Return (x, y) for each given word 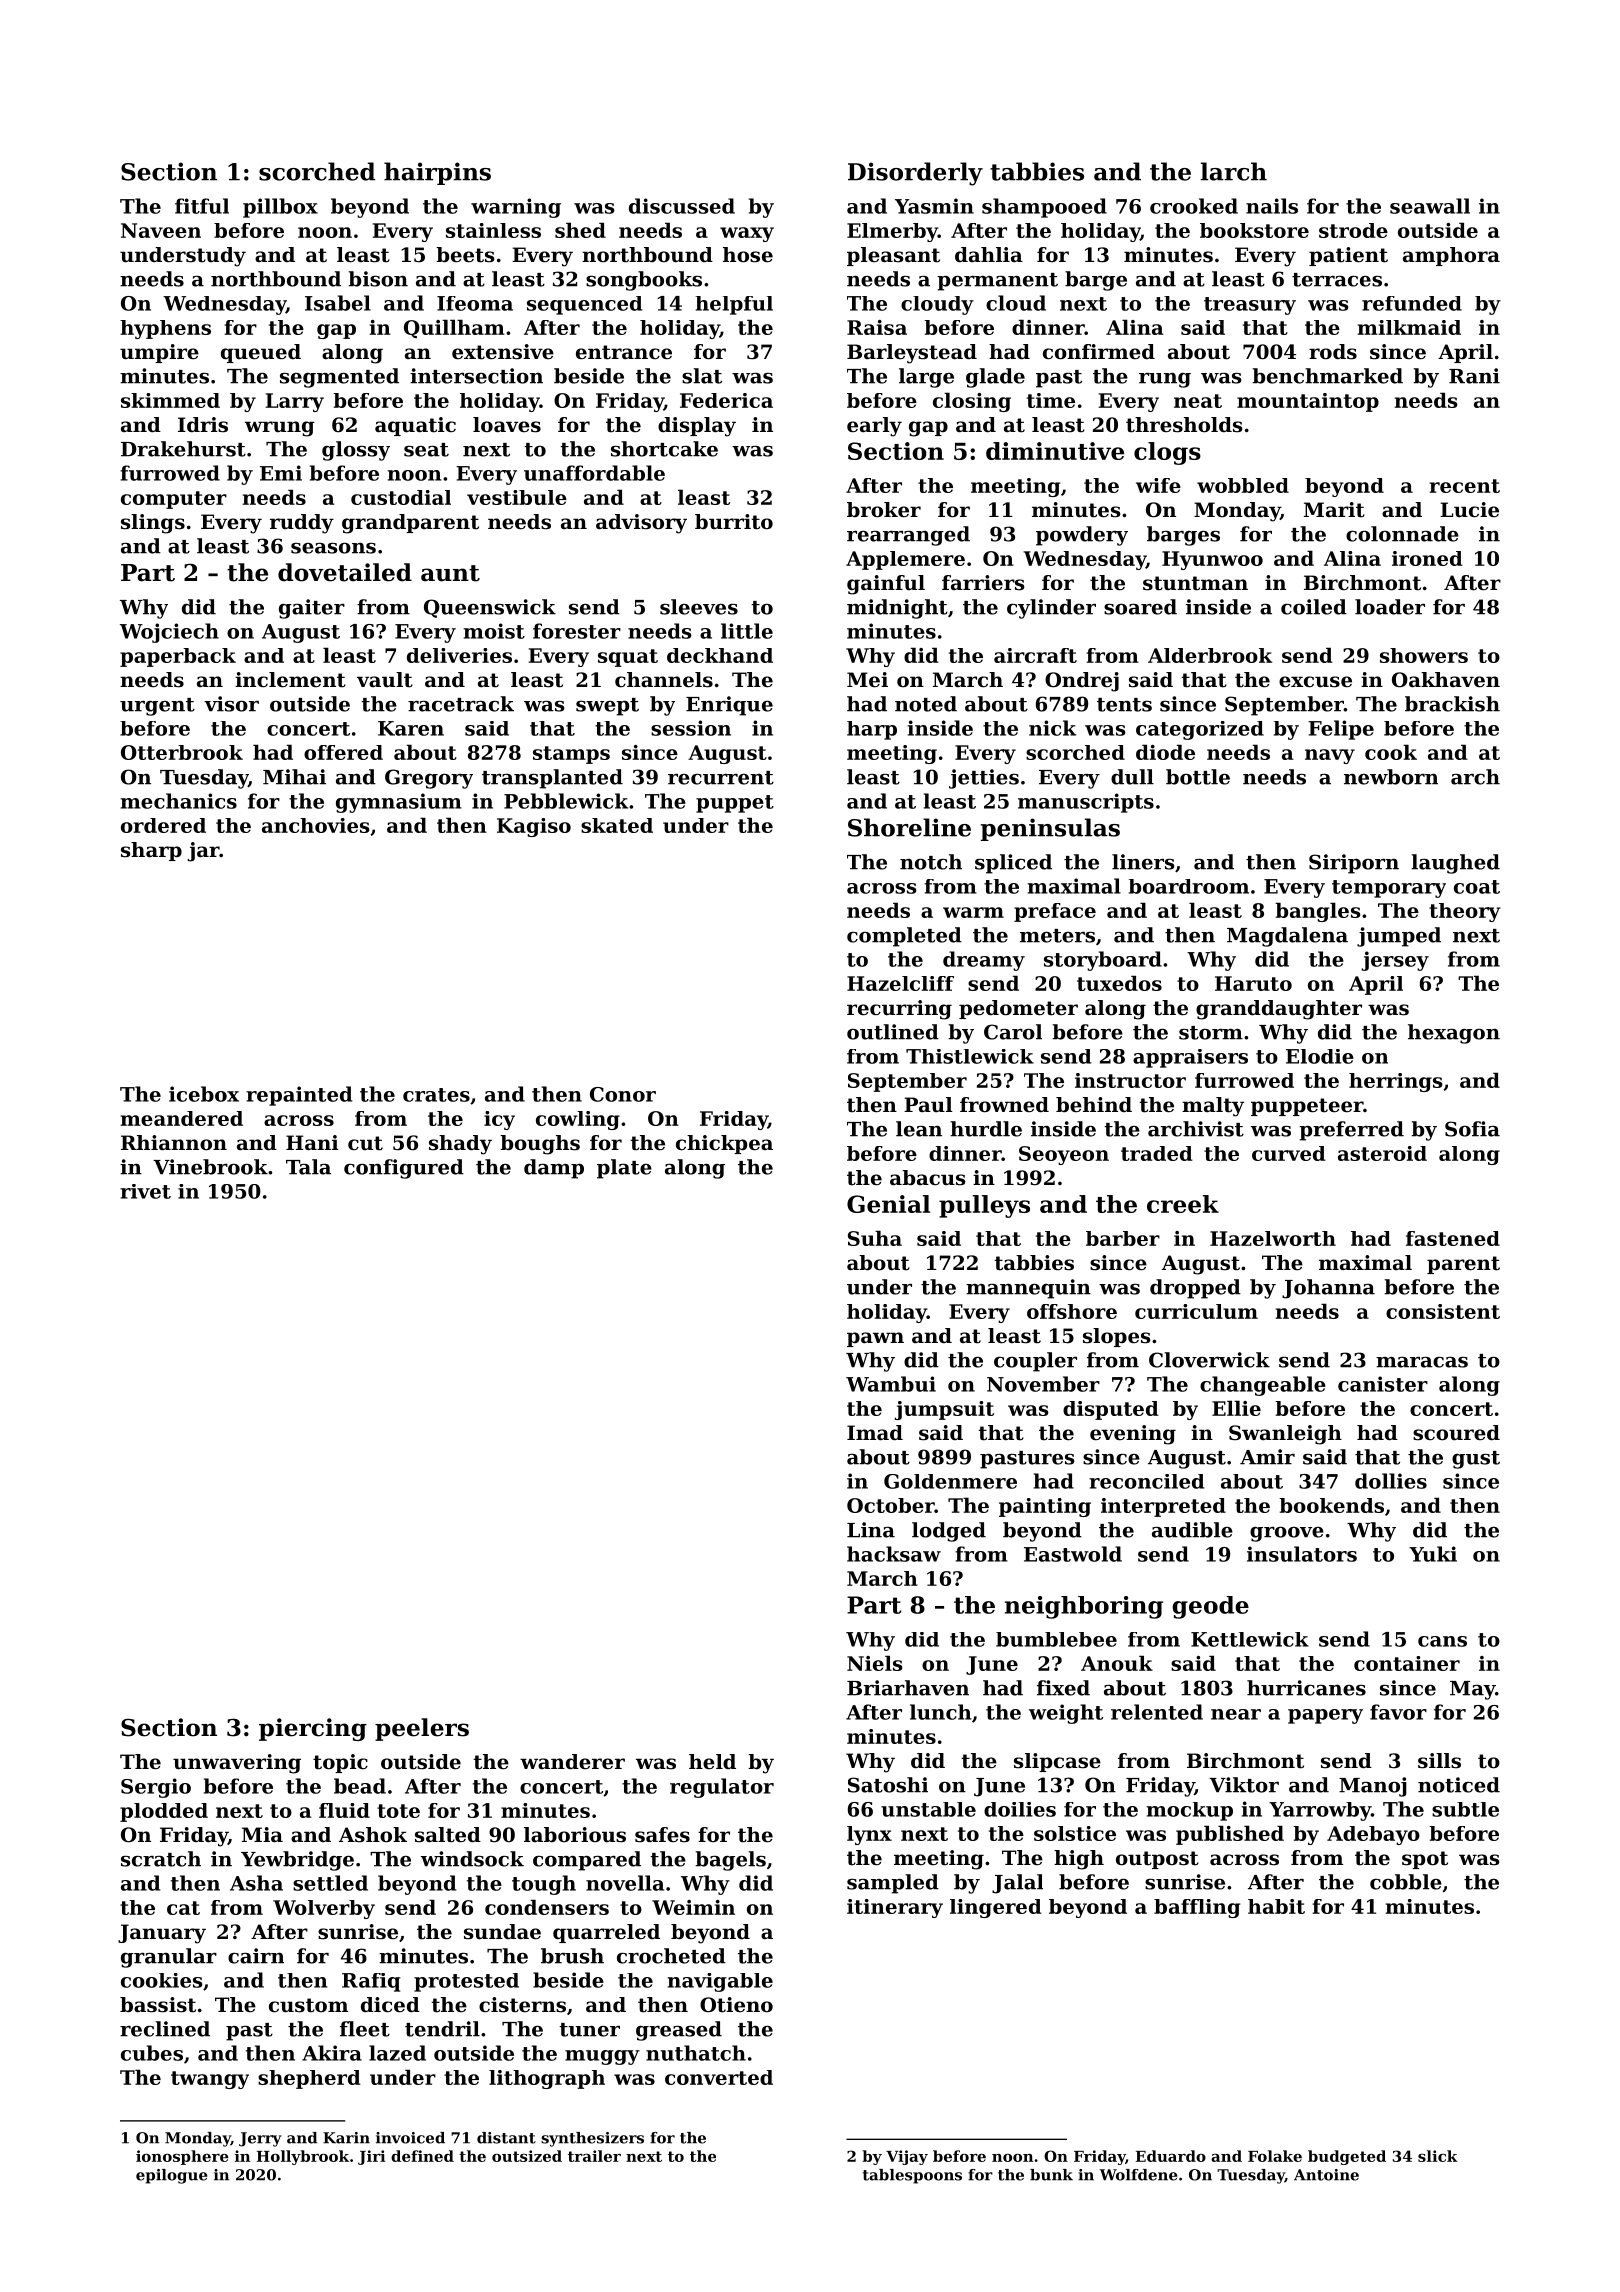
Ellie (1236, 1408)
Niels (875, 1663)
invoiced (410, 2138)
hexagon (1454, 1034)
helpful (734, 305)
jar (203, 852)
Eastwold (1073, 1554)
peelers (422, 1729)
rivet (145, 1191)
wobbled (1243, 485)
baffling (1197, 1908)
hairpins (437, 173)
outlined (893, 1032)
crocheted (671, 1956)
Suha (875, 1238)
